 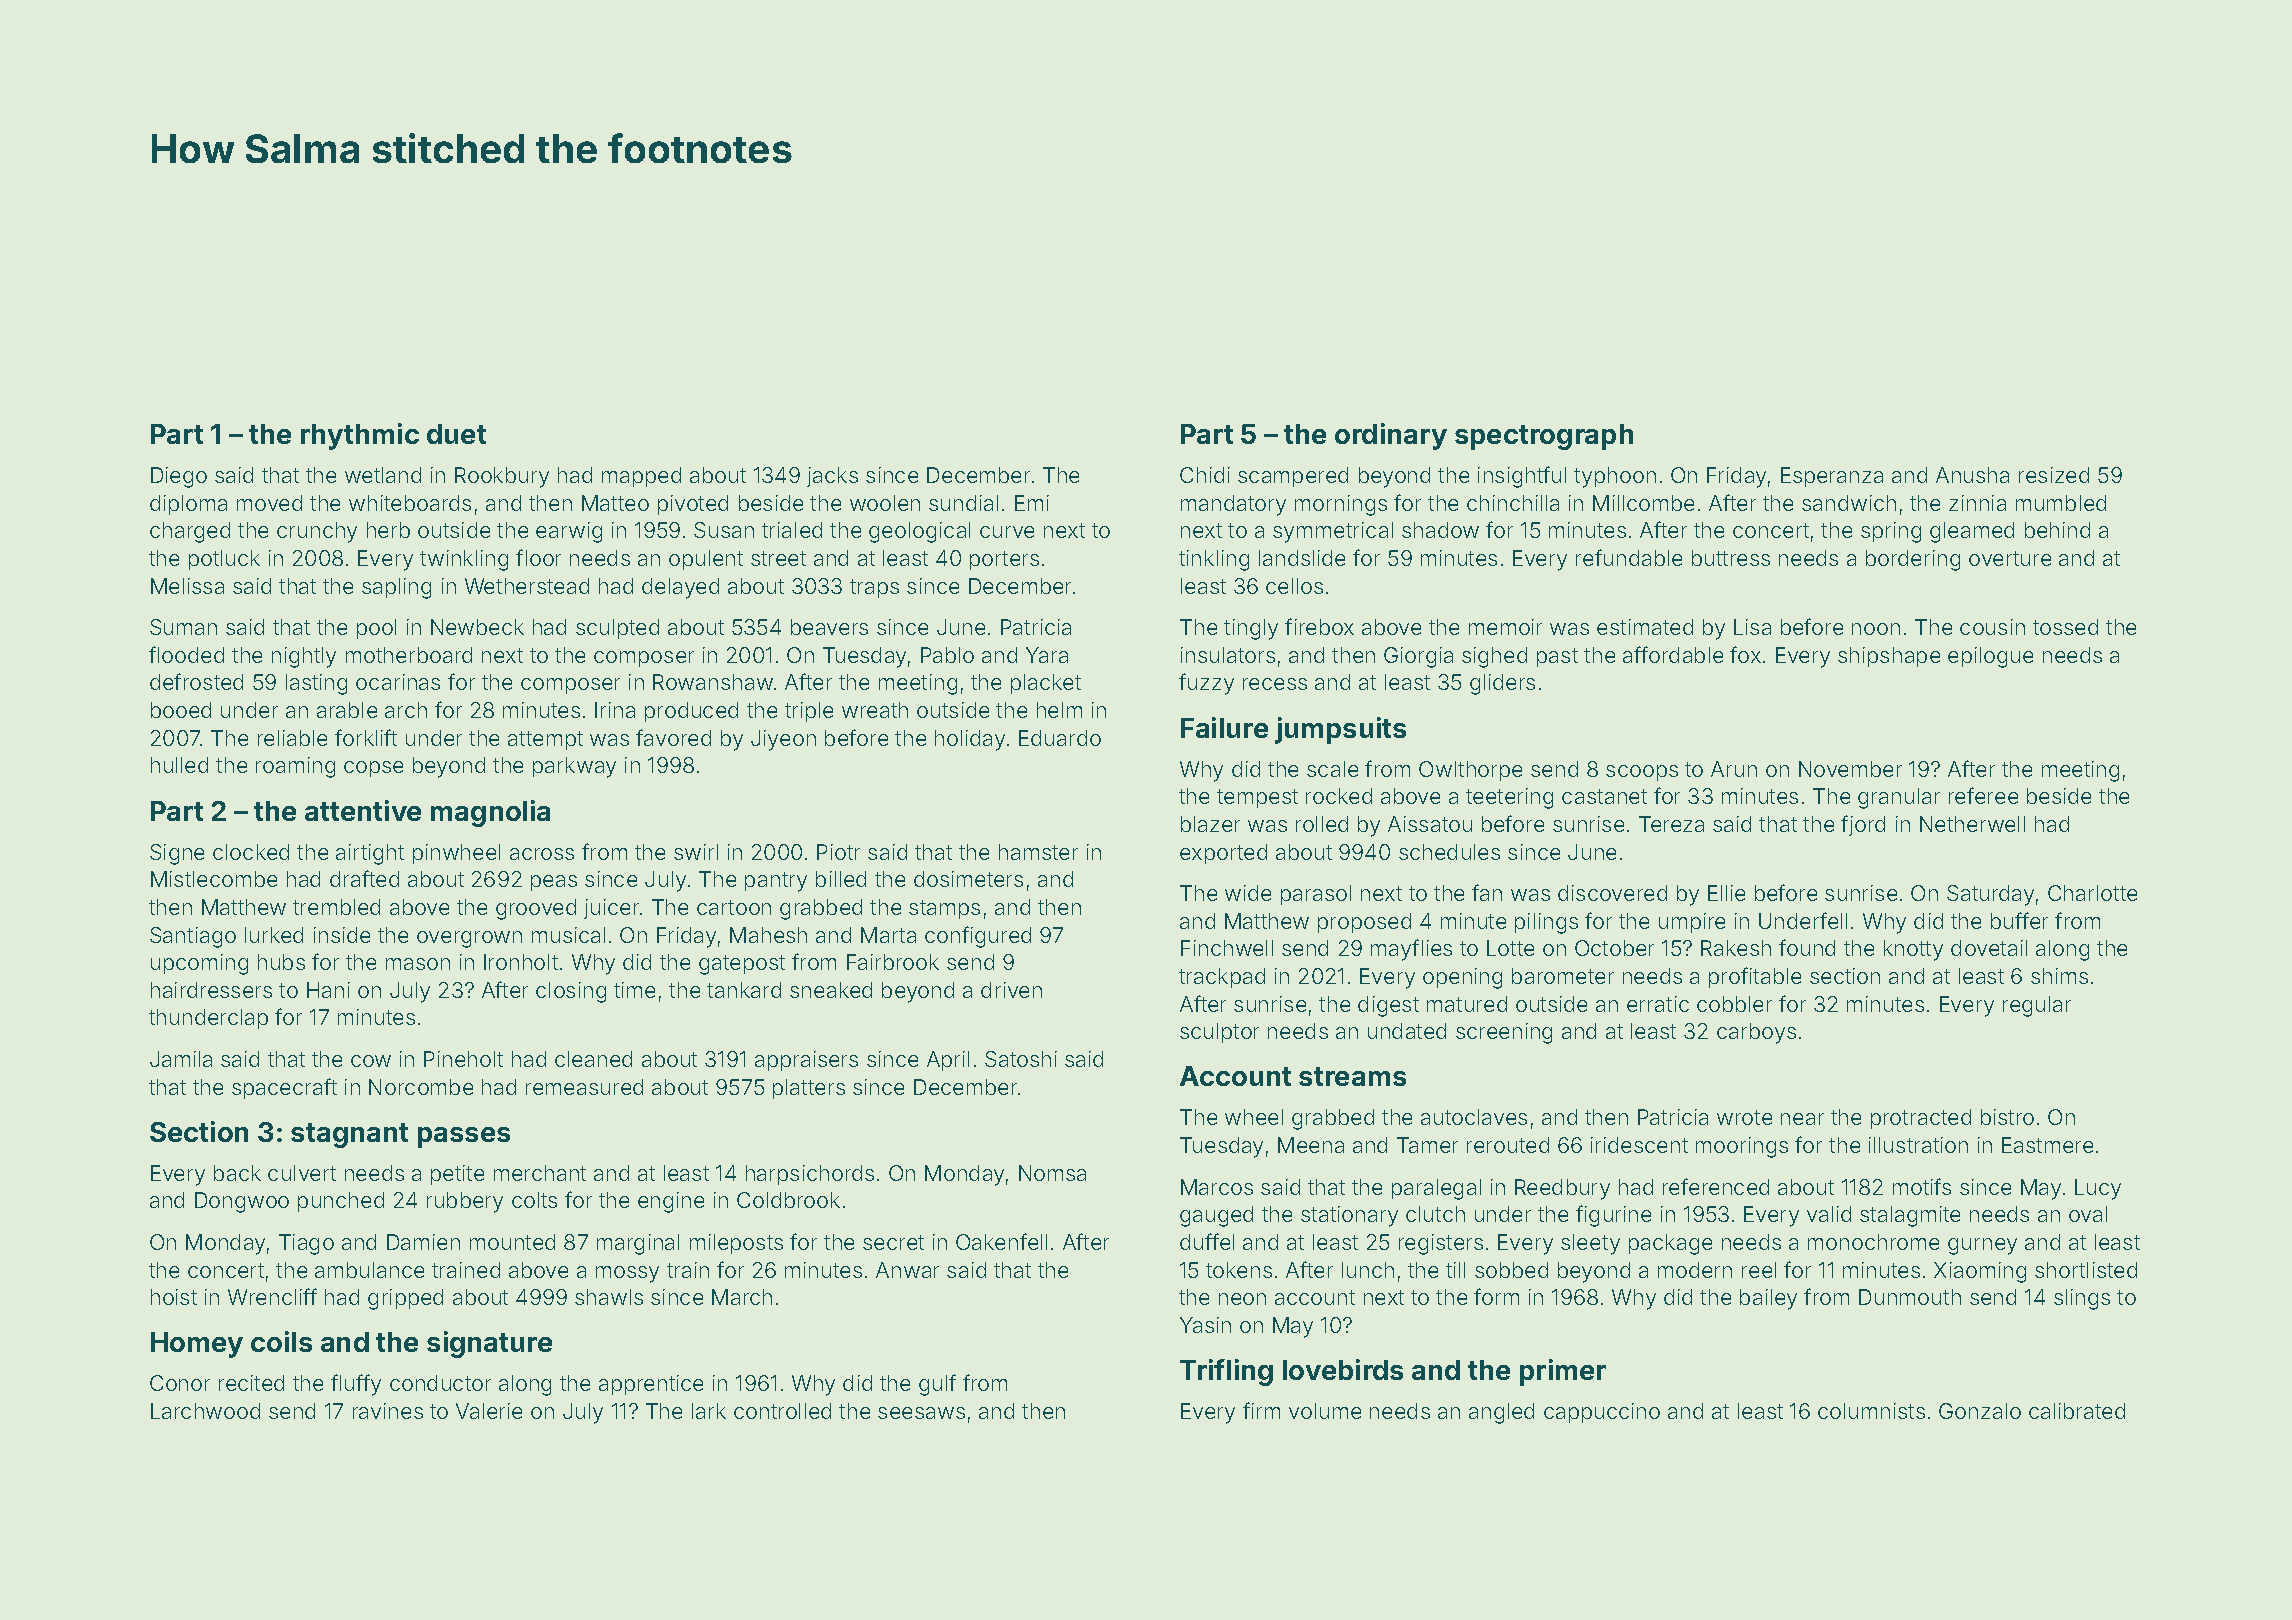 I want to click on coils, so click(x=281, y=1341).
